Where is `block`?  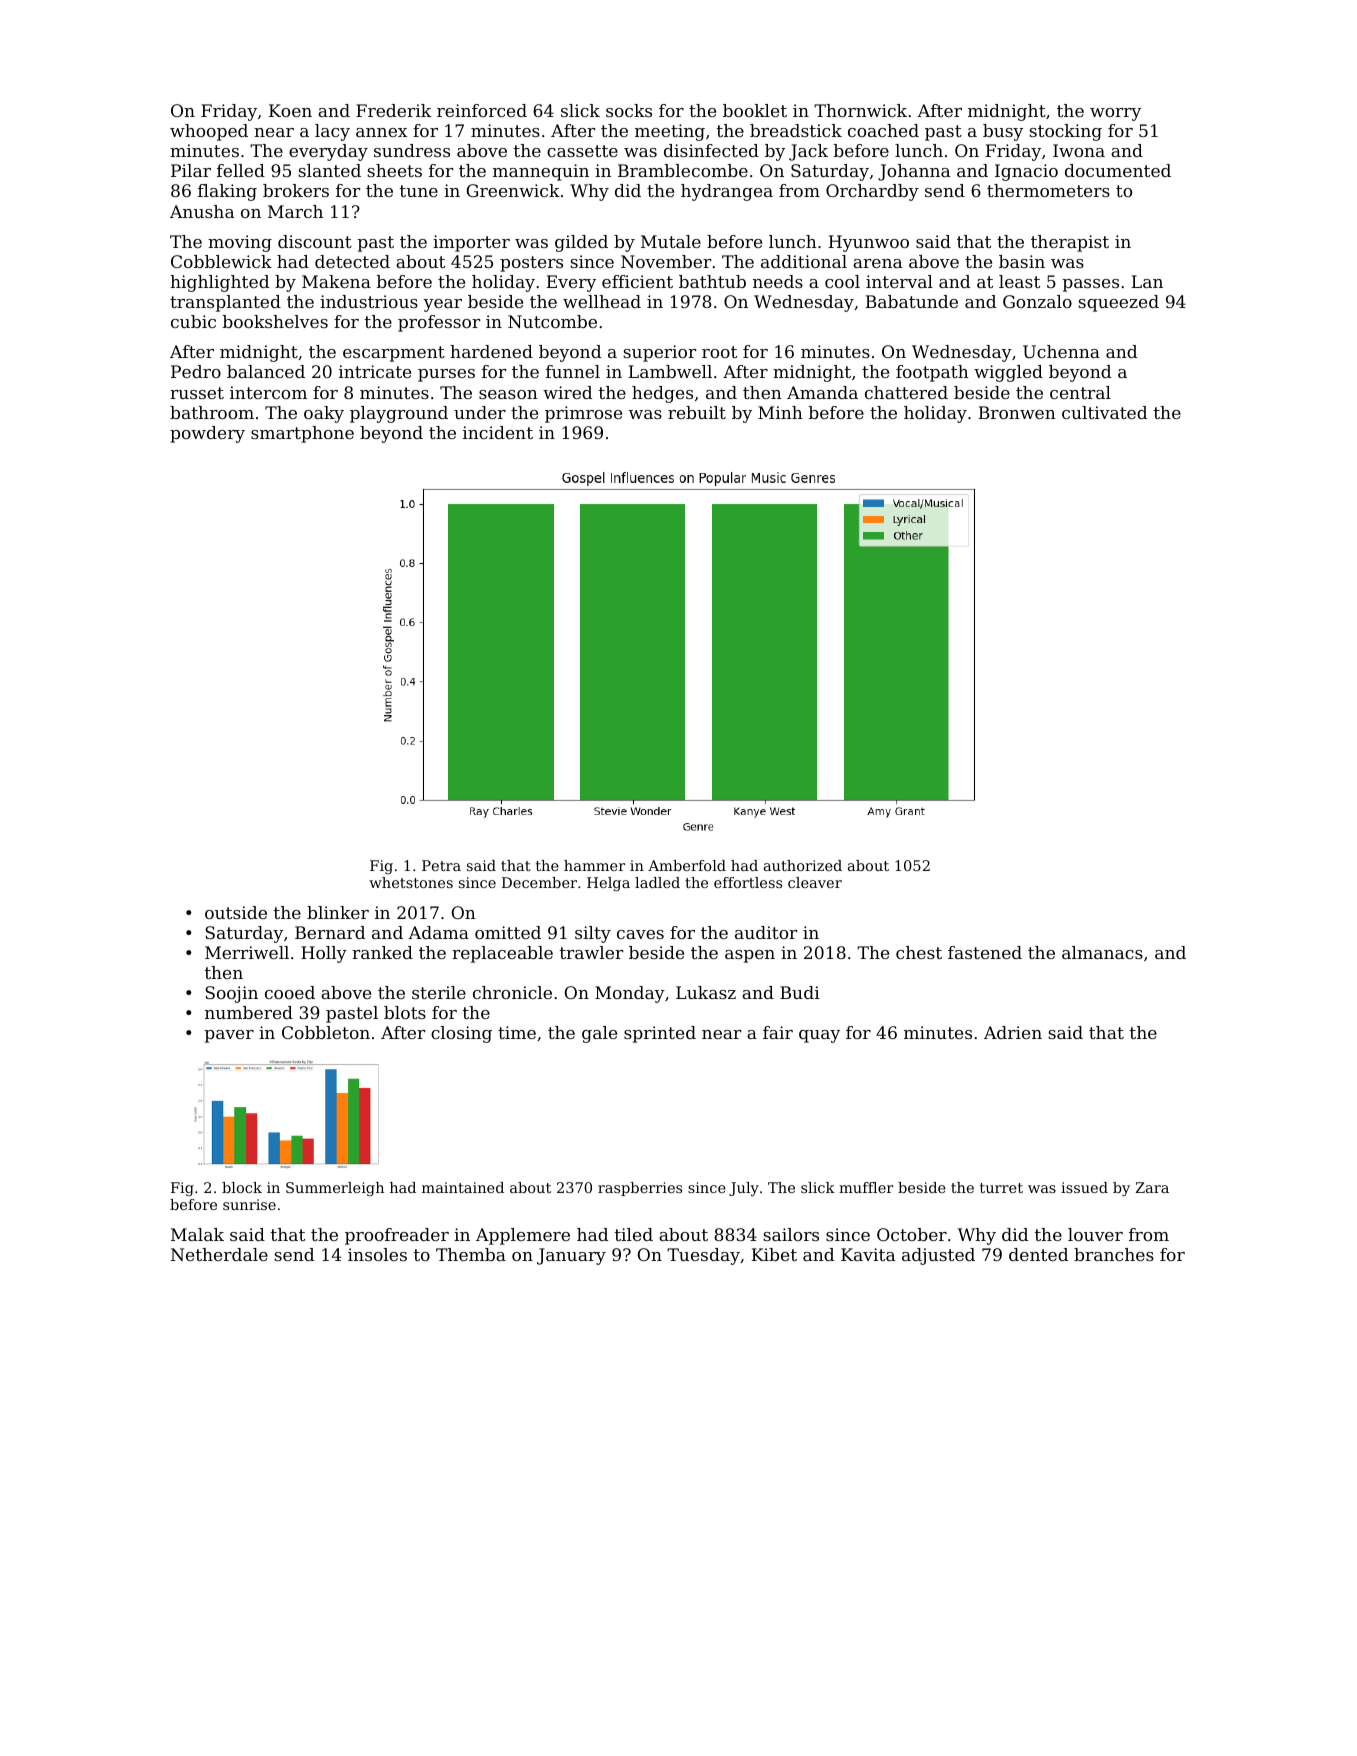
block is located at coordinates (242, 1187).
